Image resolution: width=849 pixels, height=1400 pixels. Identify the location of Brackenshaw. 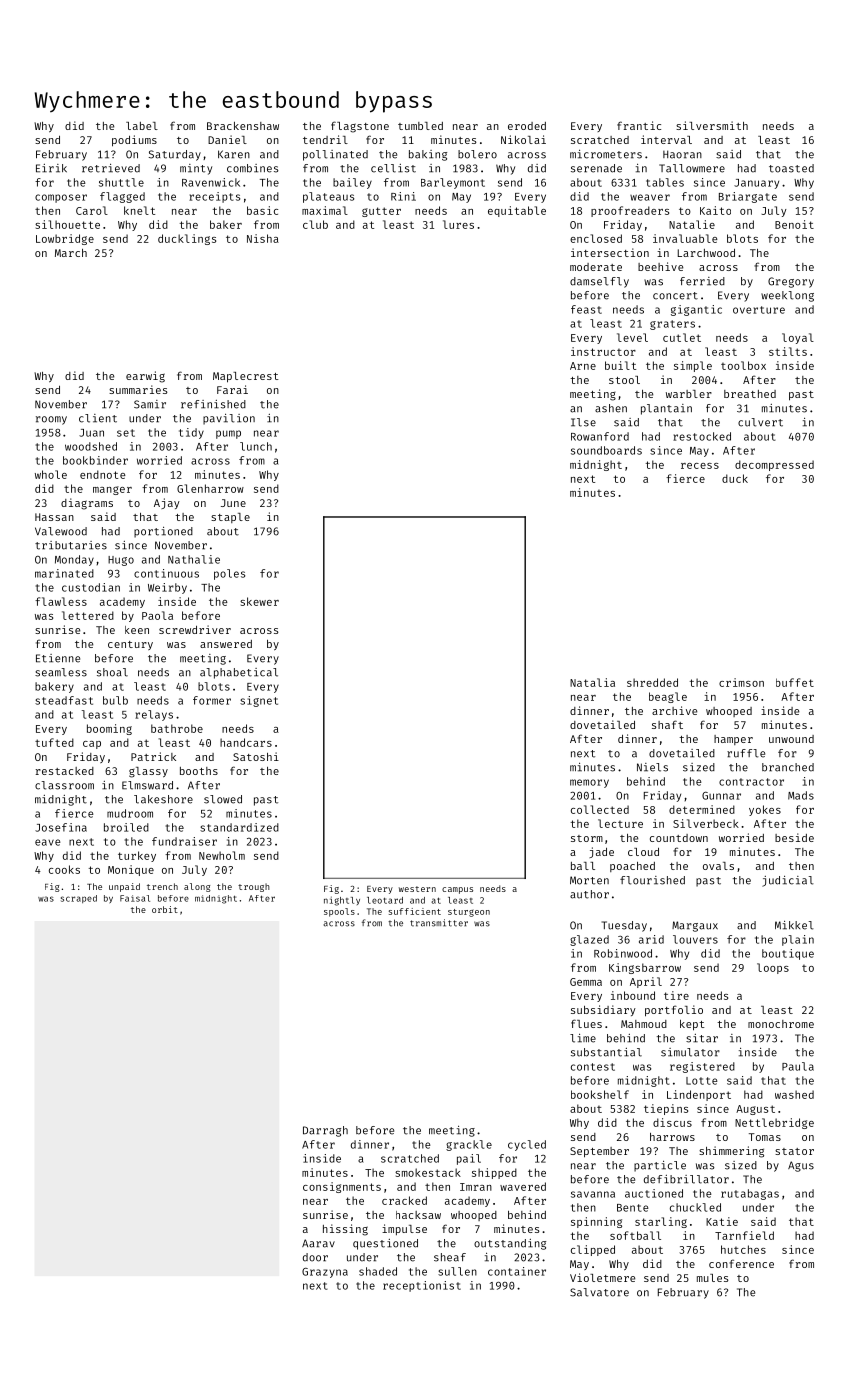
(243, 126).
